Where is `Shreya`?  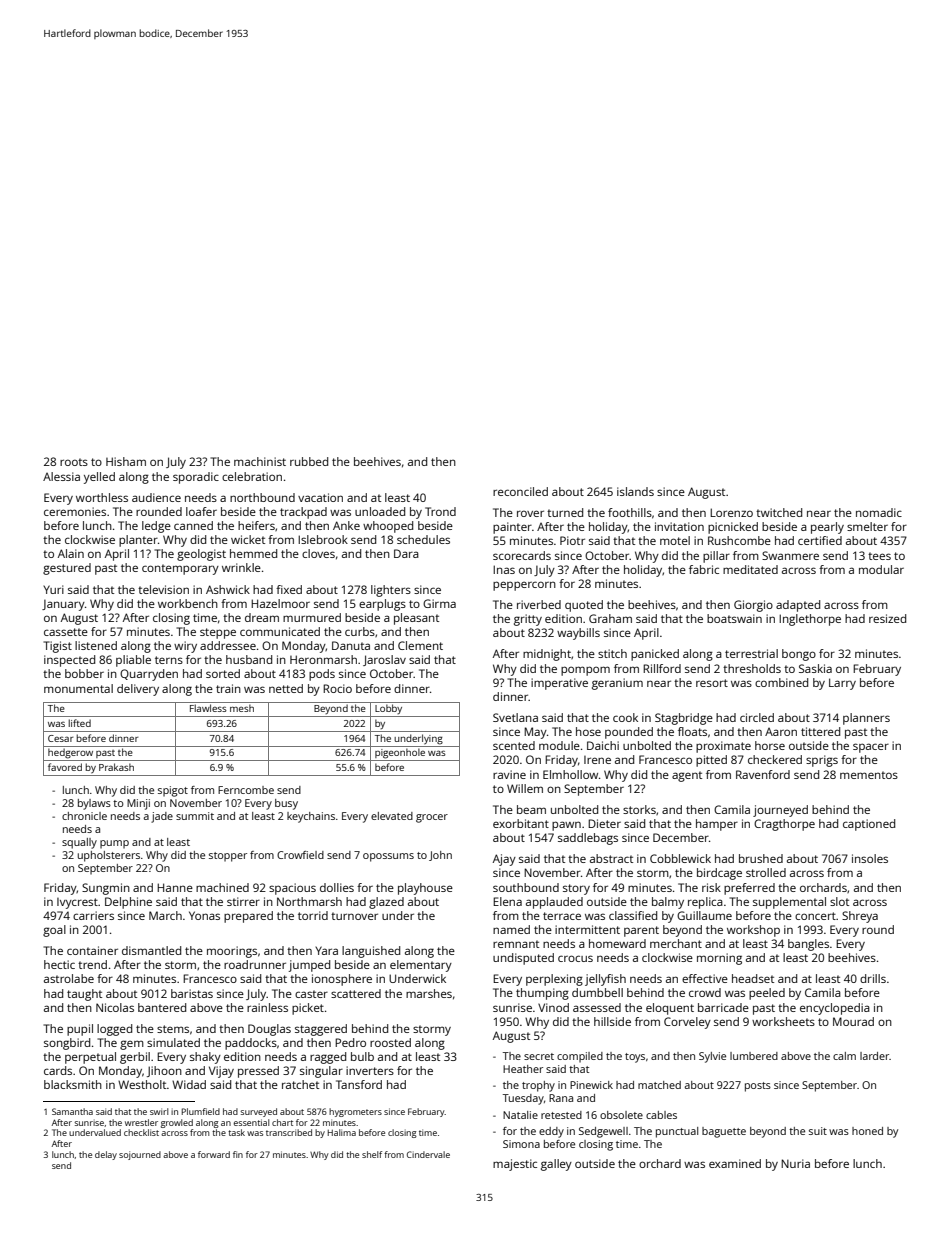 Shreya is located at coordinates (860, 917).
